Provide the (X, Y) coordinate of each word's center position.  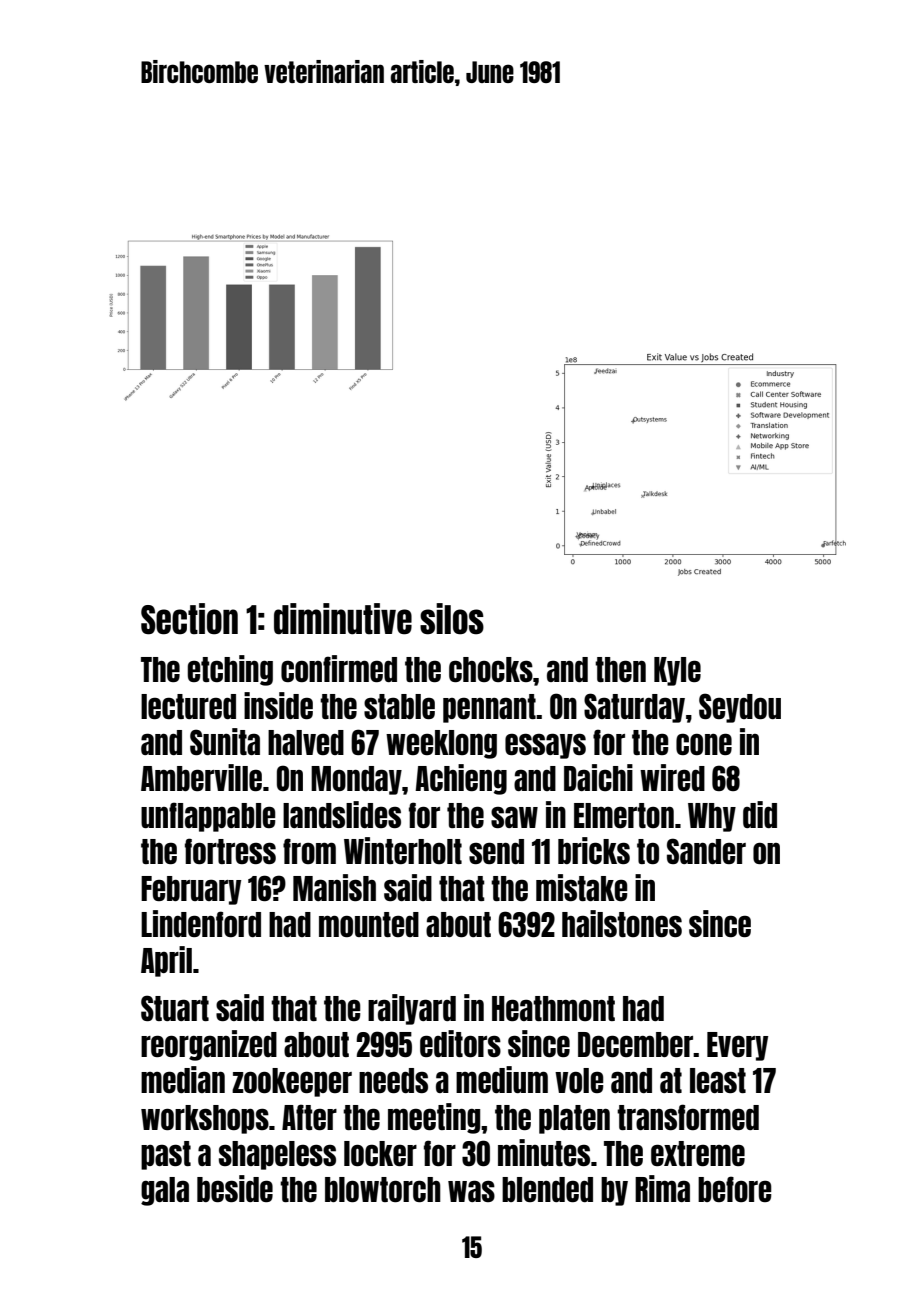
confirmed (339, 668)
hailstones (622, 923)
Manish (334, 887)
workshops (205, 1119)
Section (189, 619)
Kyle (677, 671)
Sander (706, 851)
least (718, 1080)
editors (460, 1043)
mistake (582, 887)
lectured (188, 706)
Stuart (175, 1008)
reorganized (209, 1045)
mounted (369, 924)
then (620, 669)
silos (452, 619)
